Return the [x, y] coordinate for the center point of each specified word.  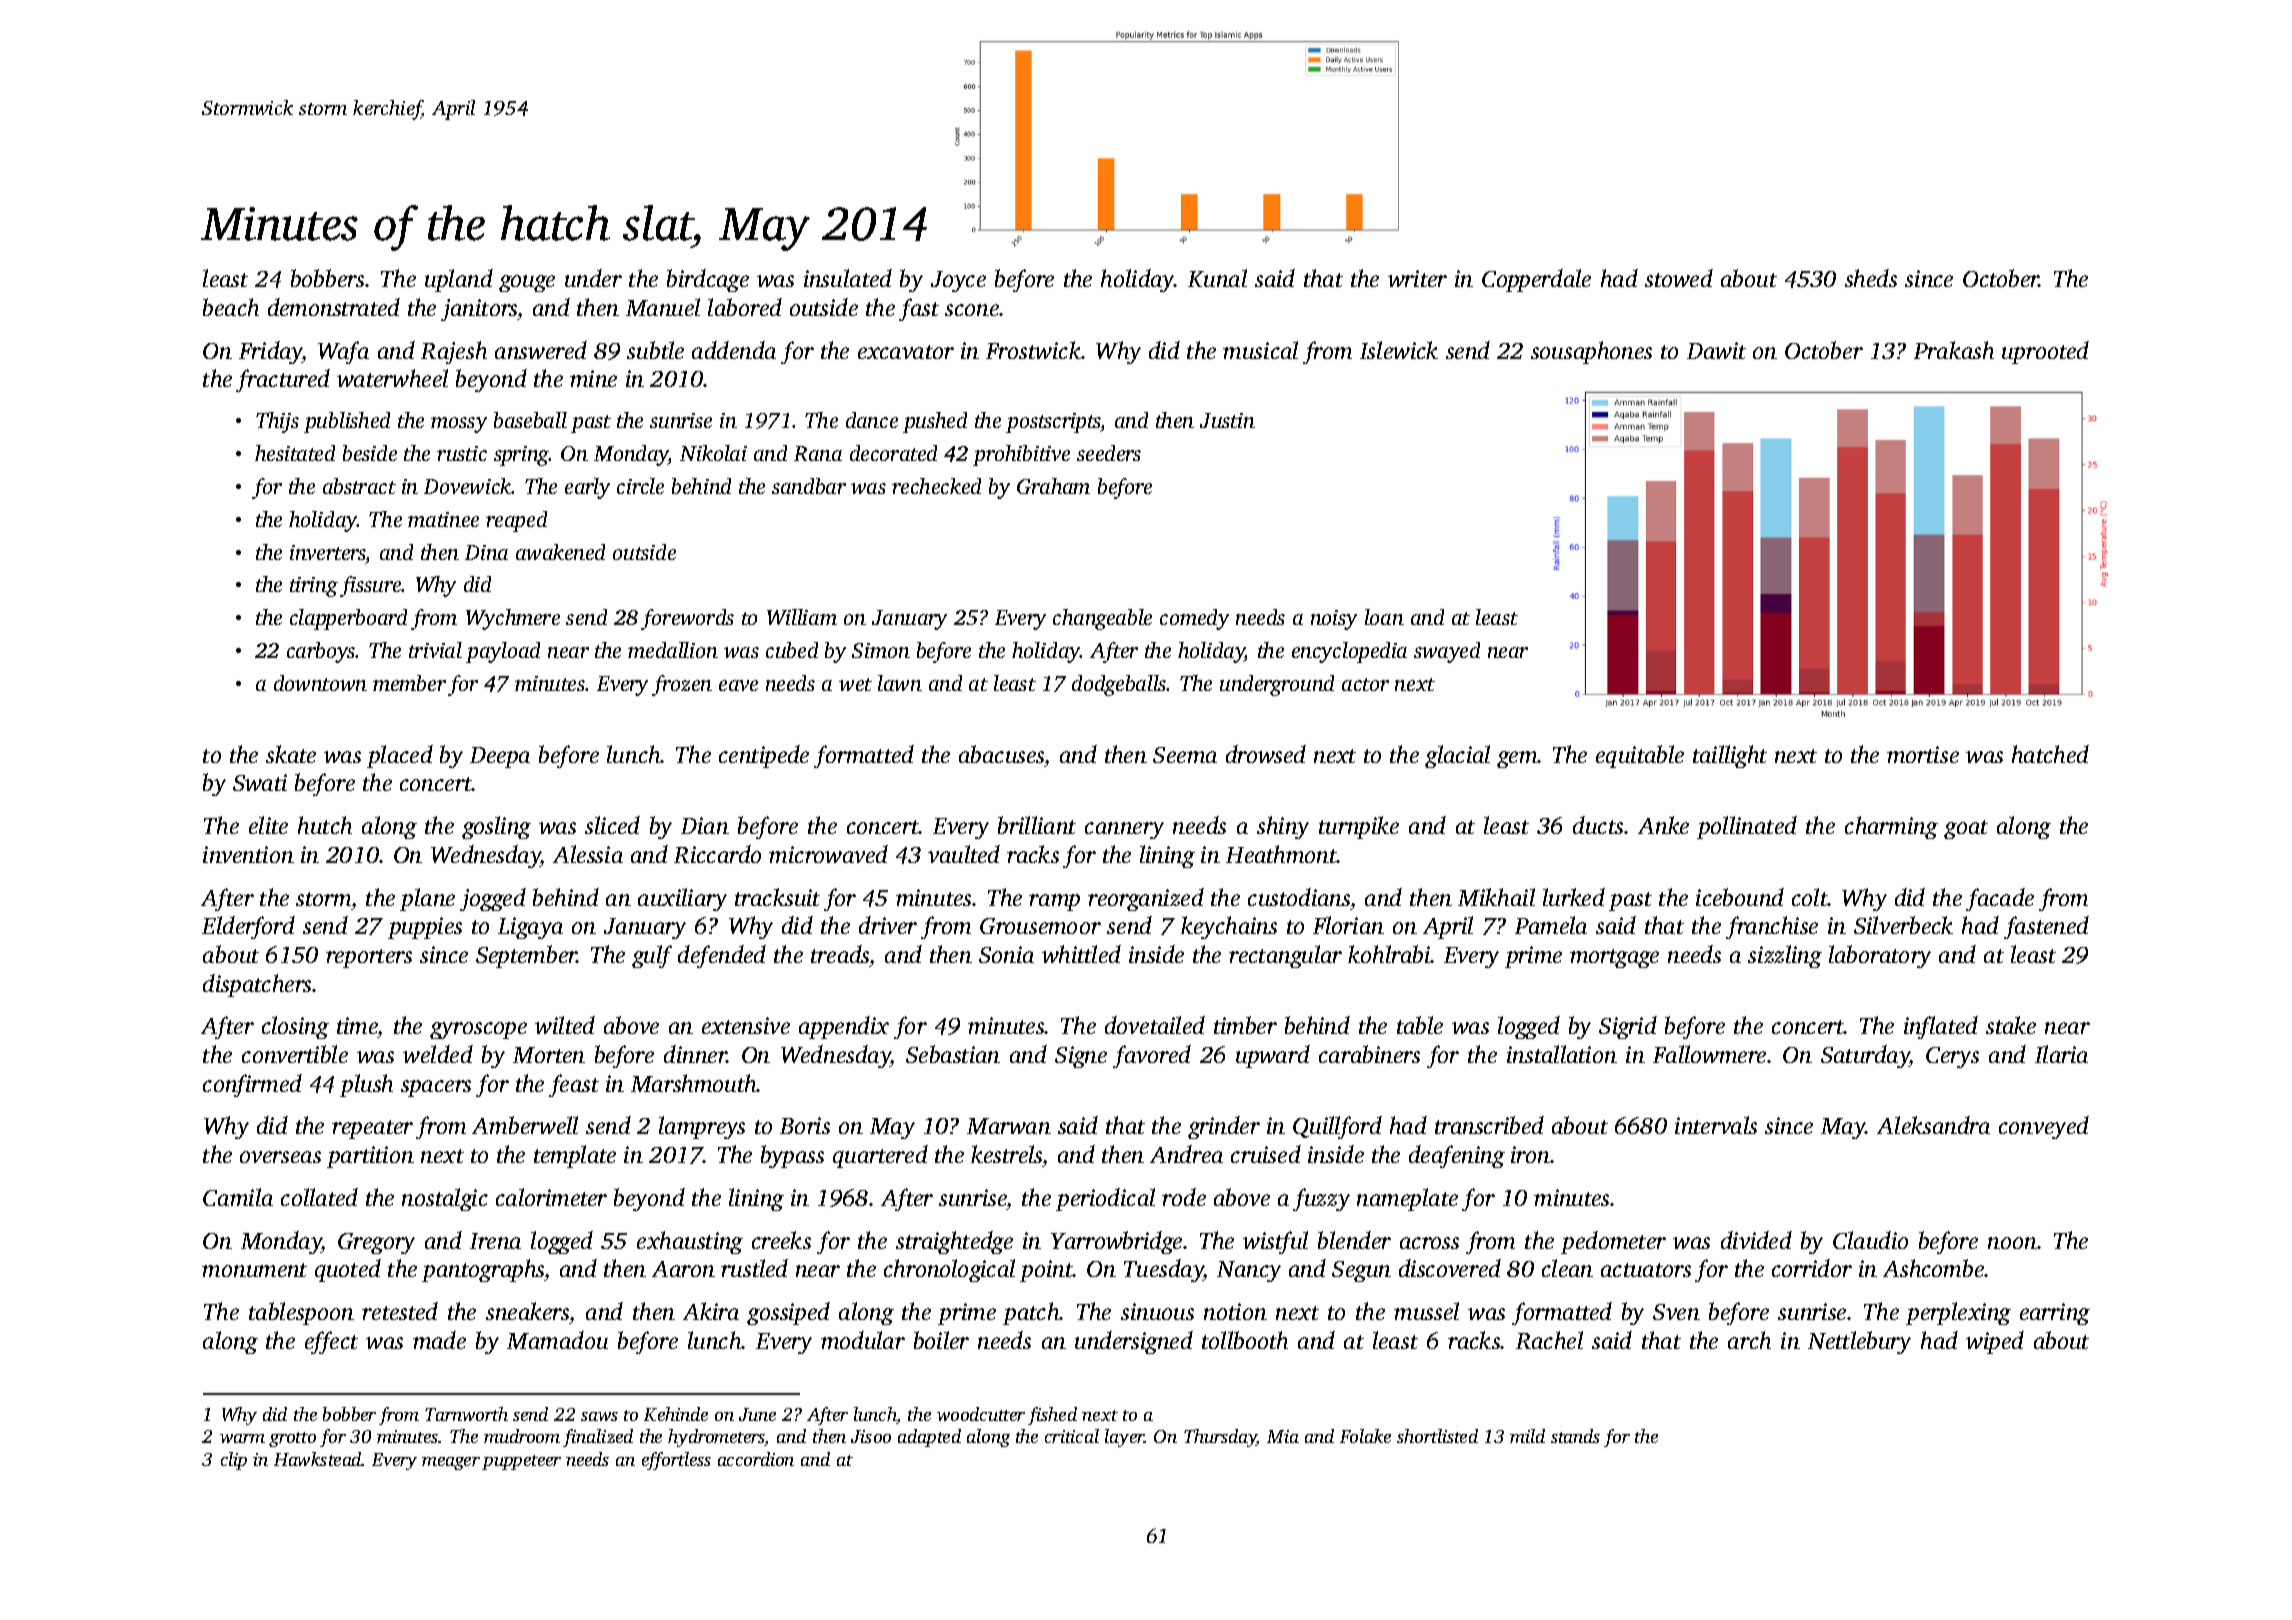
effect [331, 1342]
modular [863, 1340]
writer [1417, 278]
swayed [1447, 652]
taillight [1730, 756]
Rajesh [454, 352]
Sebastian [953, 1054]
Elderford [248, 927]
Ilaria [2061, 1054]
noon [2012, 1243]
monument [254, 1270]
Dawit [1716, 350]
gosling [496, 827]
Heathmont [1281, 854]
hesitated [295, 453]
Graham [1053, 486]
